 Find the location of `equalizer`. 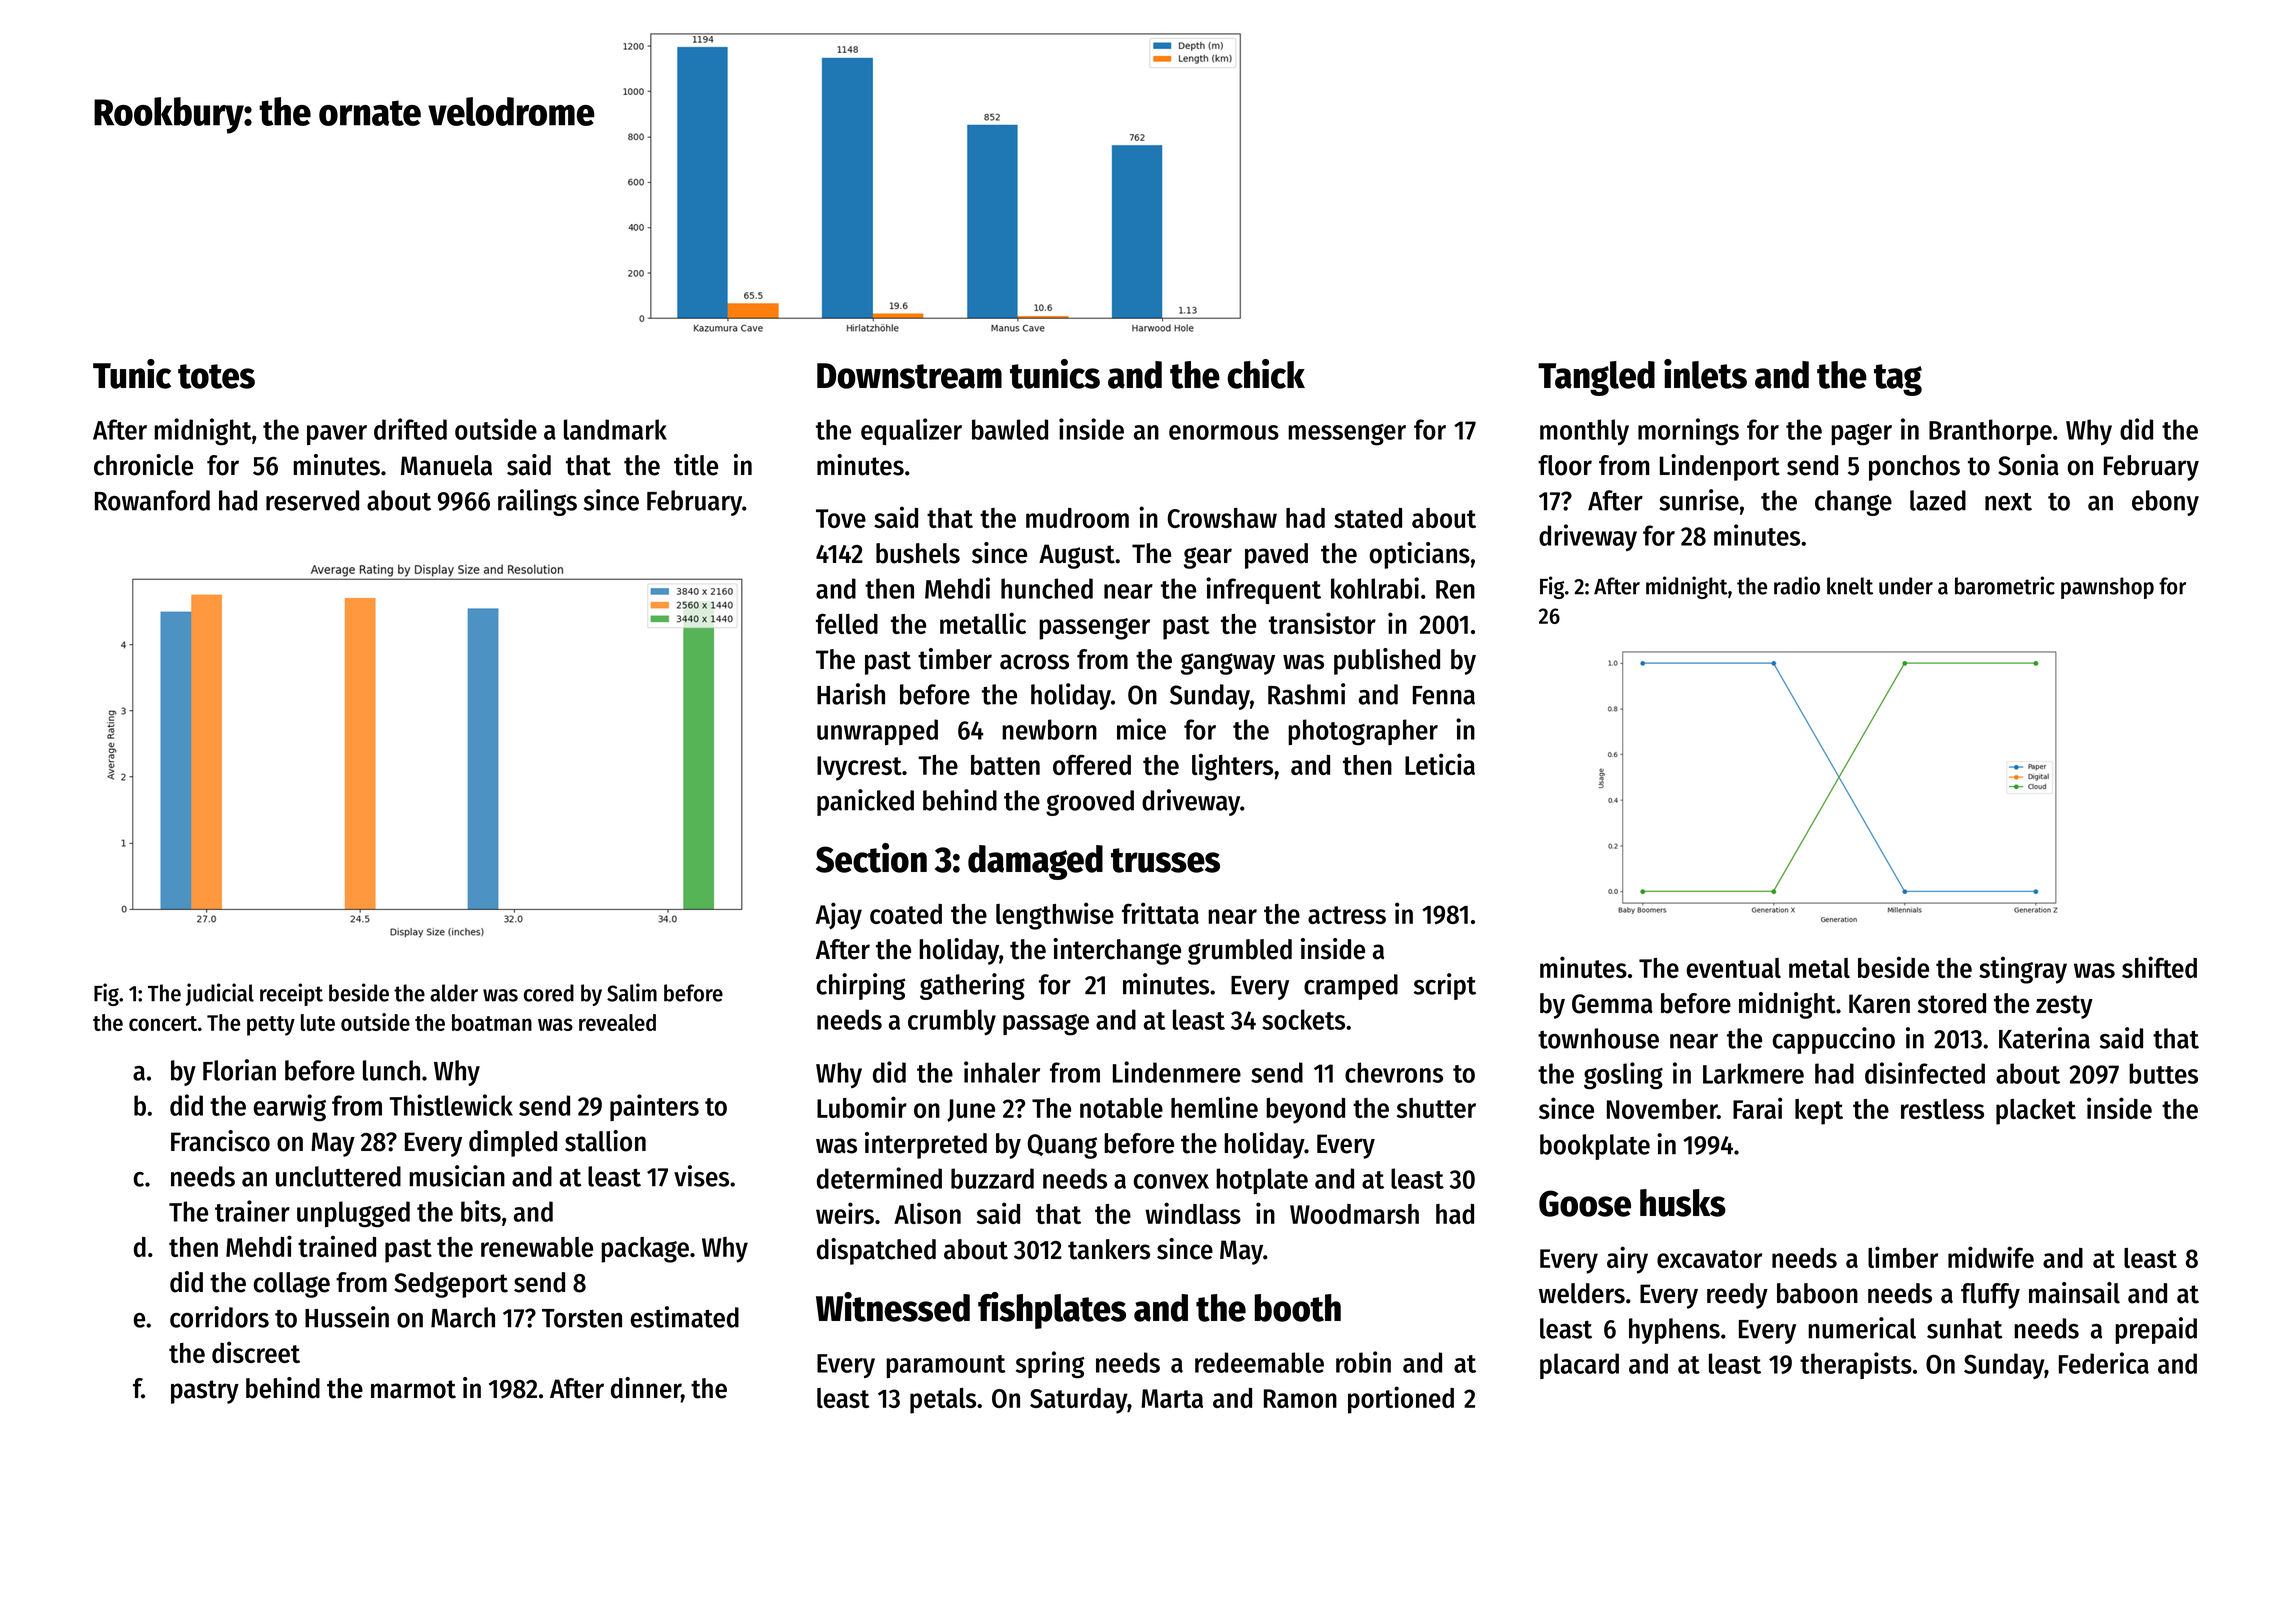

equalizer is located at coordinates (911, 431).
